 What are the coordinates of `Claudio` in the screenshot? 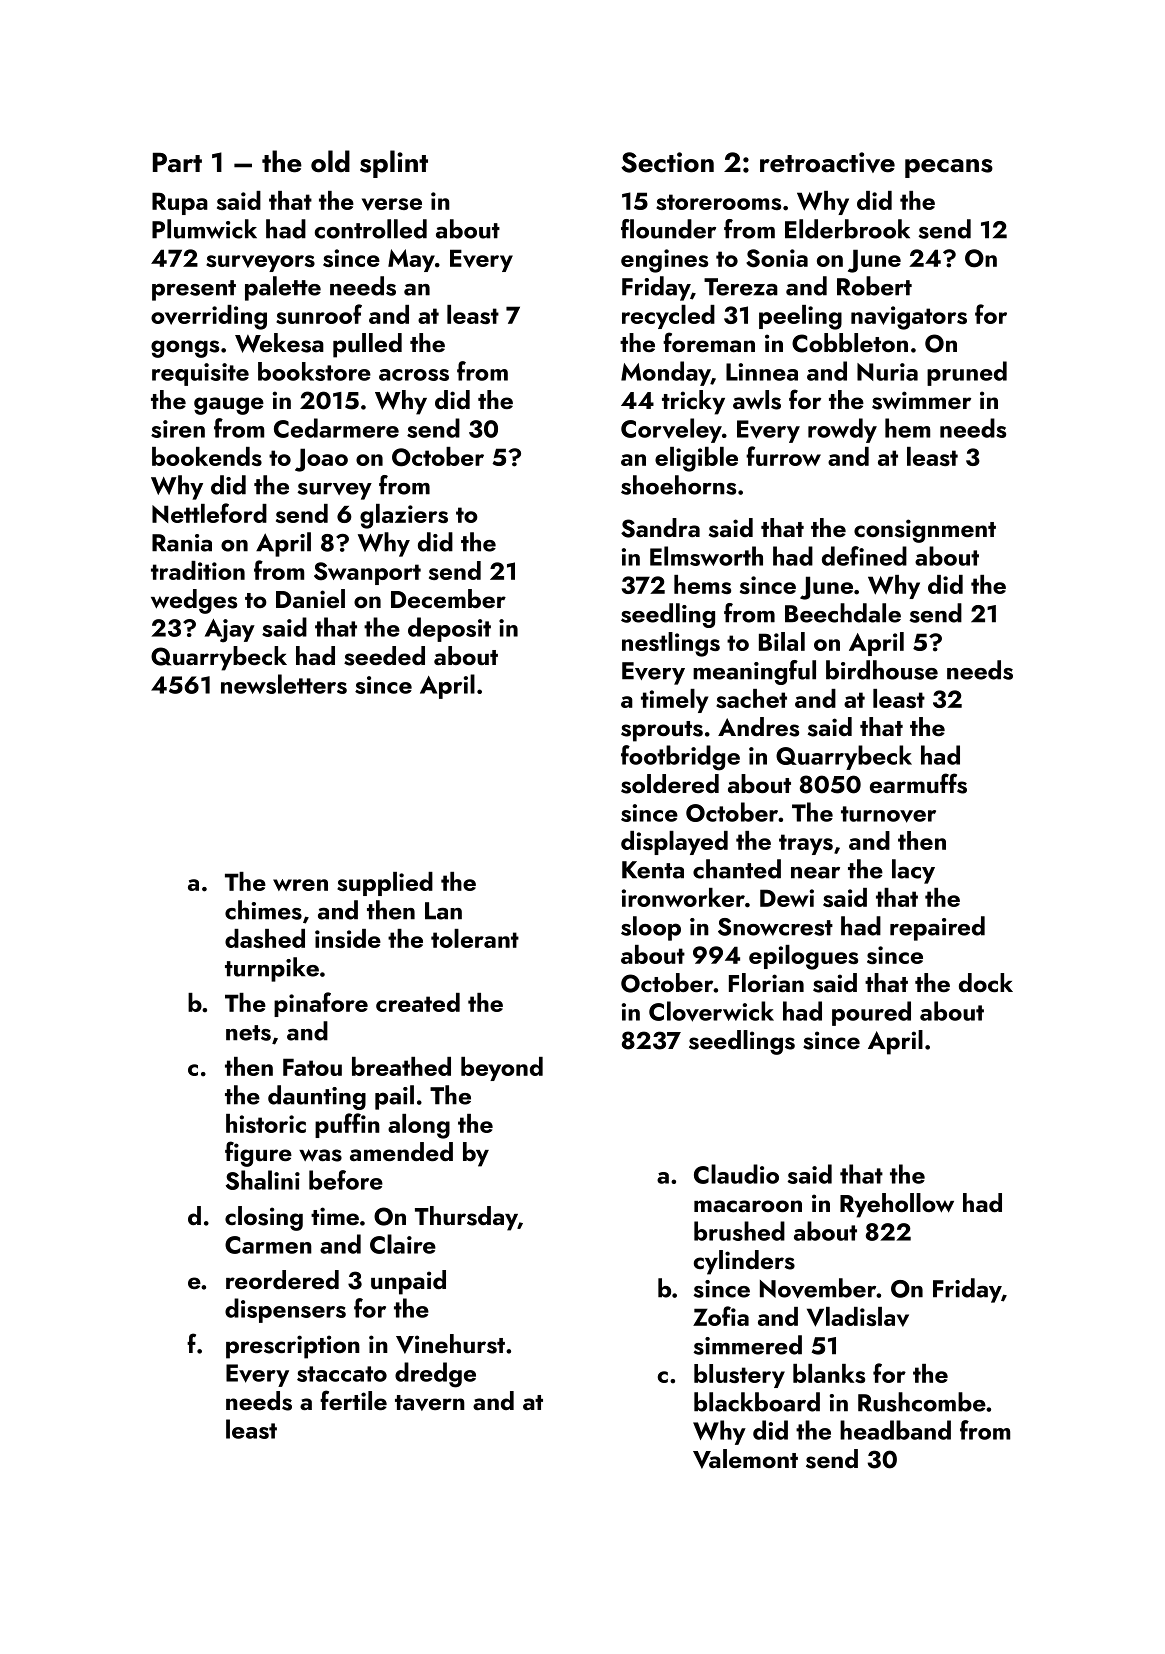 It's located at (736, 1174).
